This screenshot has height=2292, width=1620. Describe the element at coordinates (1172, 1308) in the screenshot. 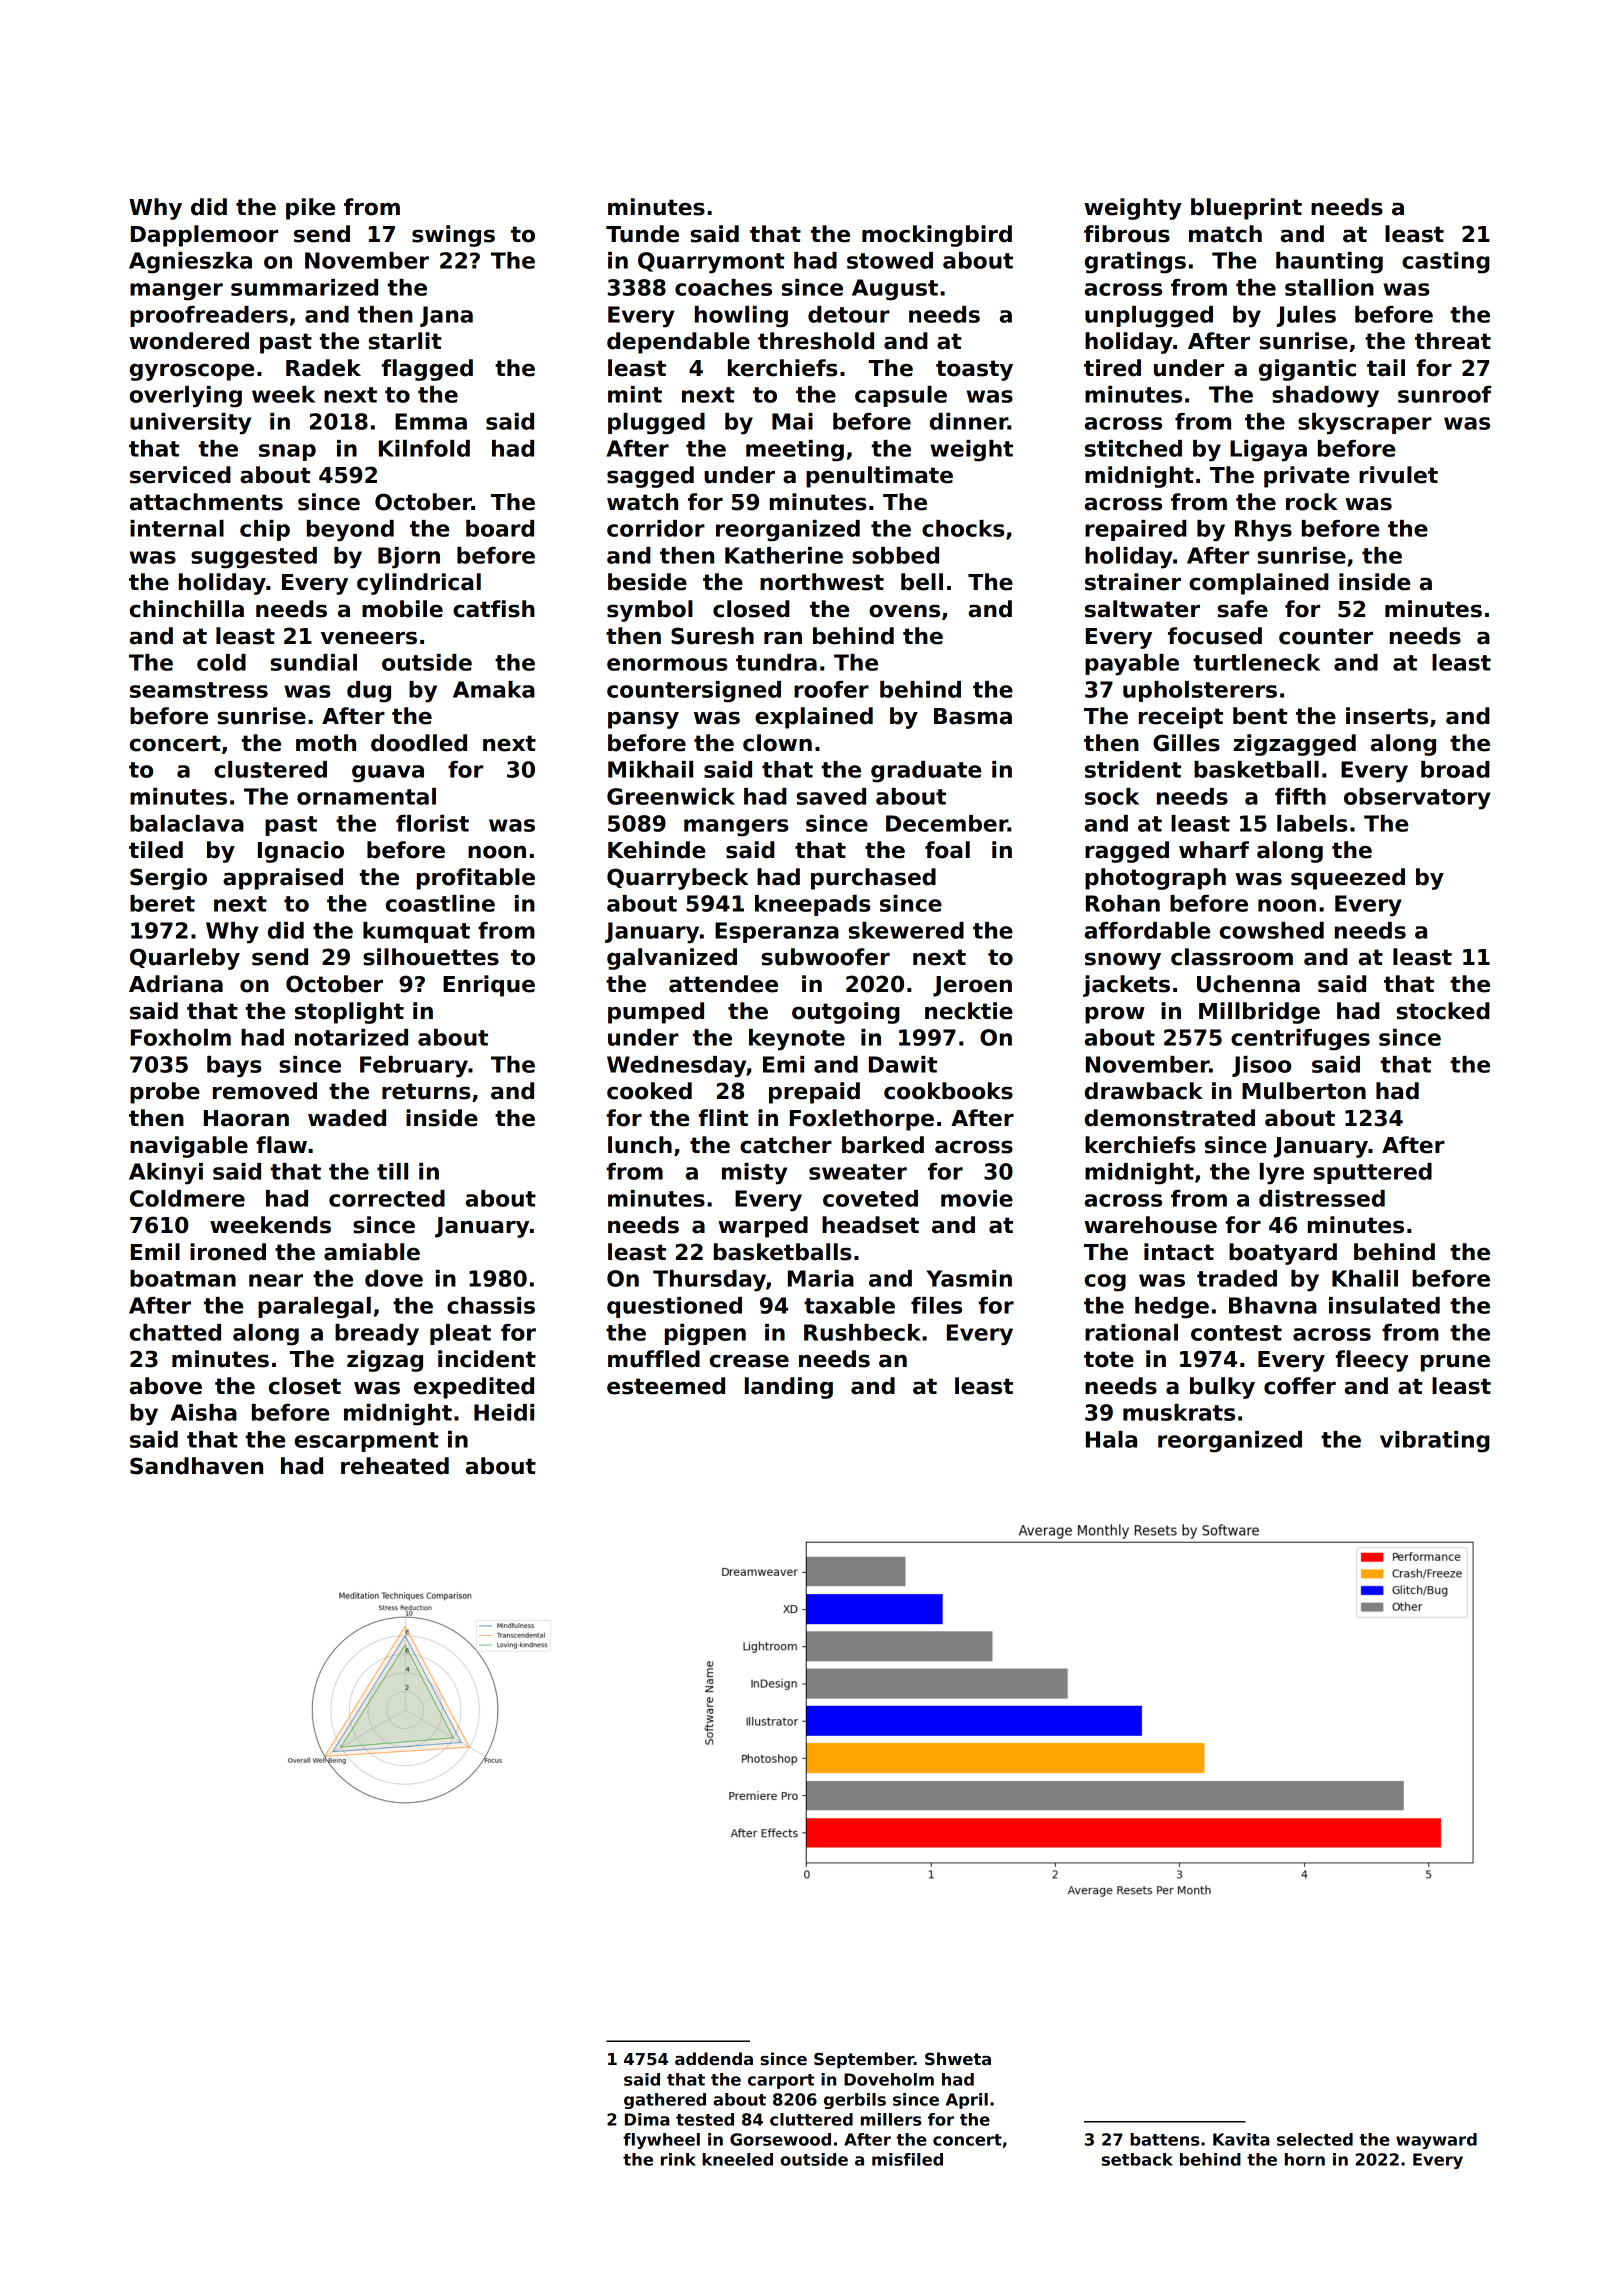

I see `hedge` at that location.
